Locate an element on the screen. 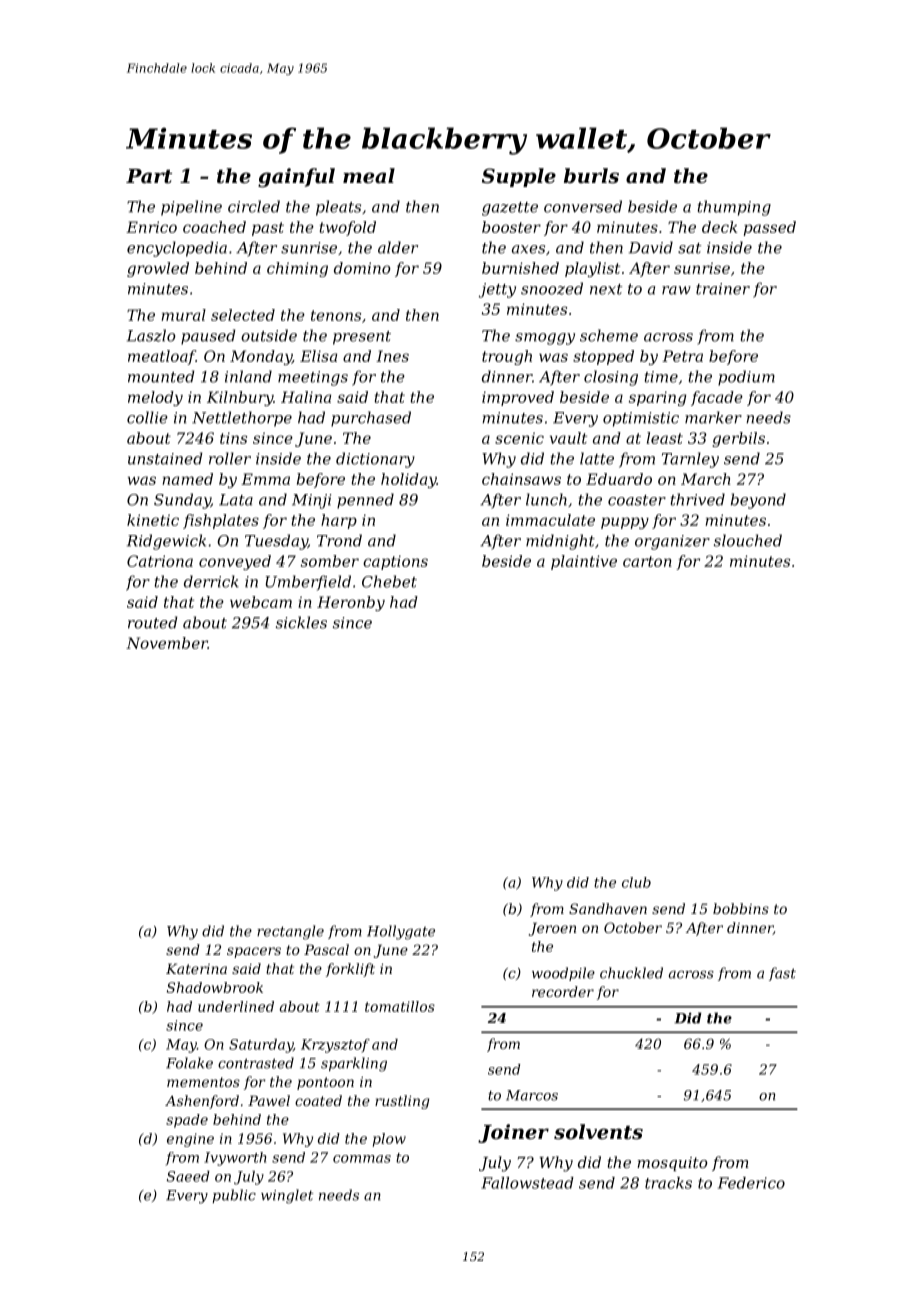  Saeed is located at coordinates (188, 1176).
